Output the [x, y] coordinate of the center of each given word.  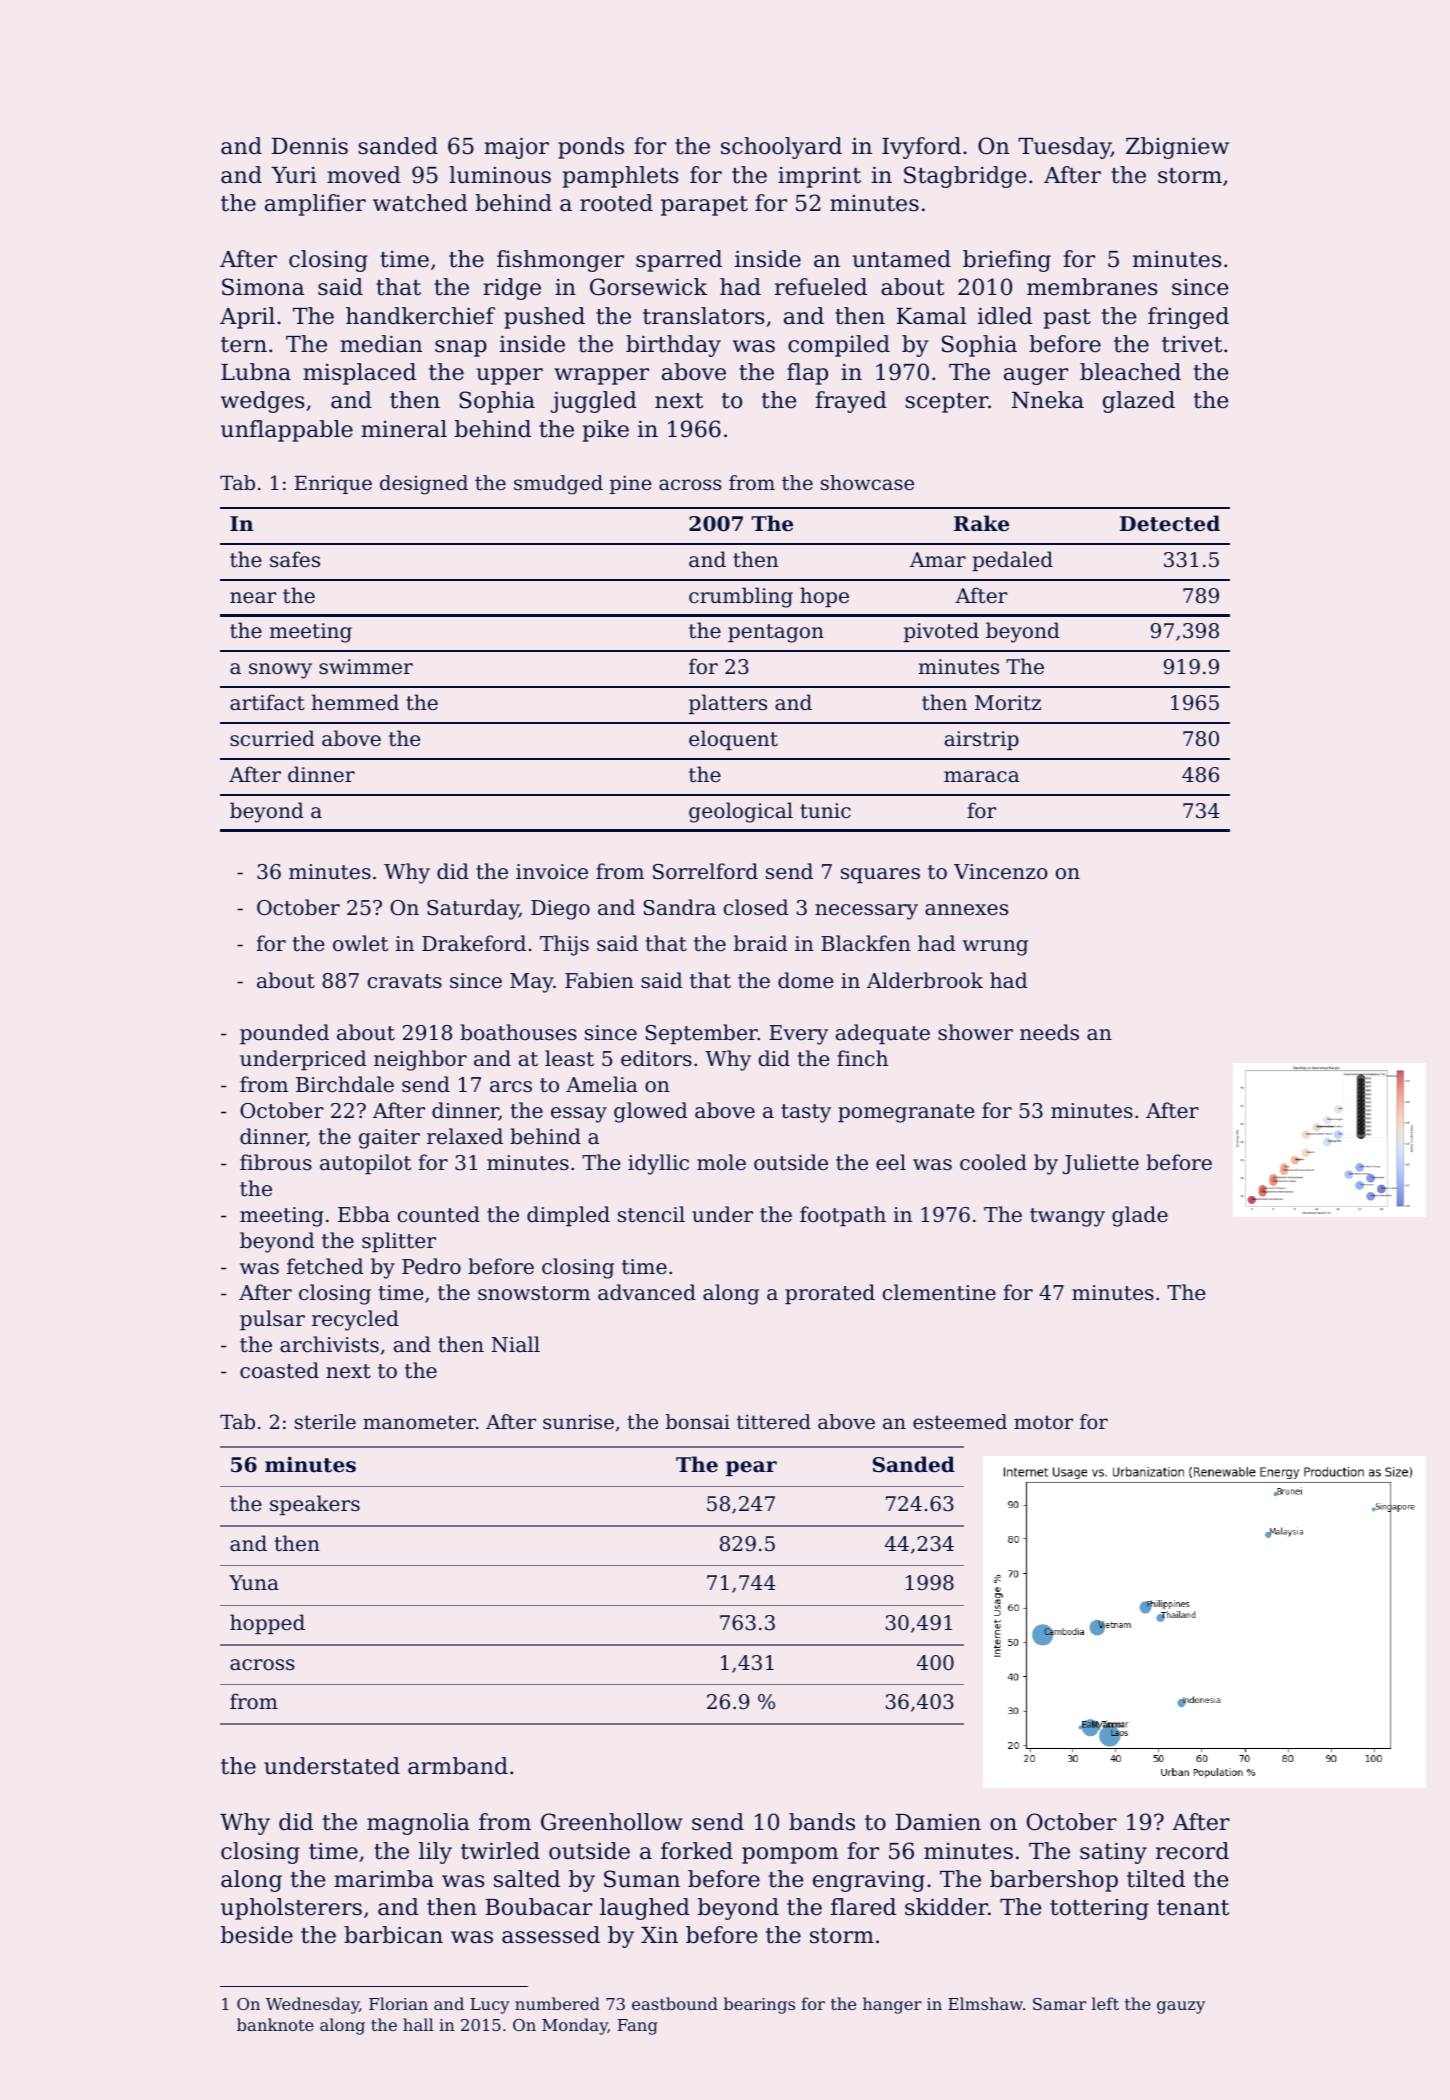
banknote [275, 2024]
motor [1043, 1422]
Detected [1170, 523]
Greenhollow [612, 1822]
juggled [594, 402]
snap [461, 348]
